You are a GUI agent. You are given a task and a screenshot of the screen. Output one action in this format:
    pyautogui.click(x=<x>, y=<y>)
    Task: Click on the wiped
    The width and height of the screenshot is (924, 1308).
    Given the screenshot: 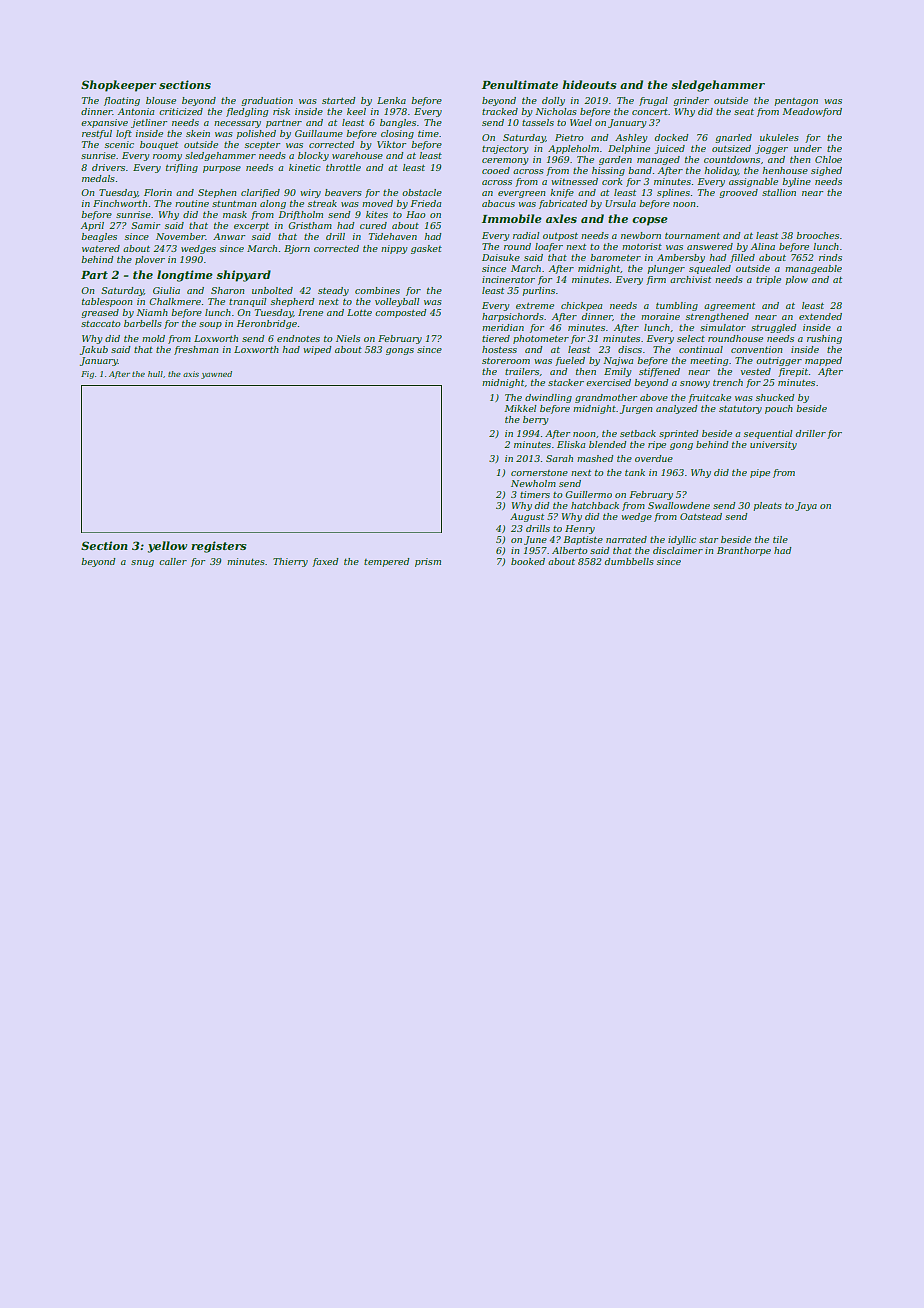 What is the action you would take?
    pyautogui.click(x=317, y=350)
